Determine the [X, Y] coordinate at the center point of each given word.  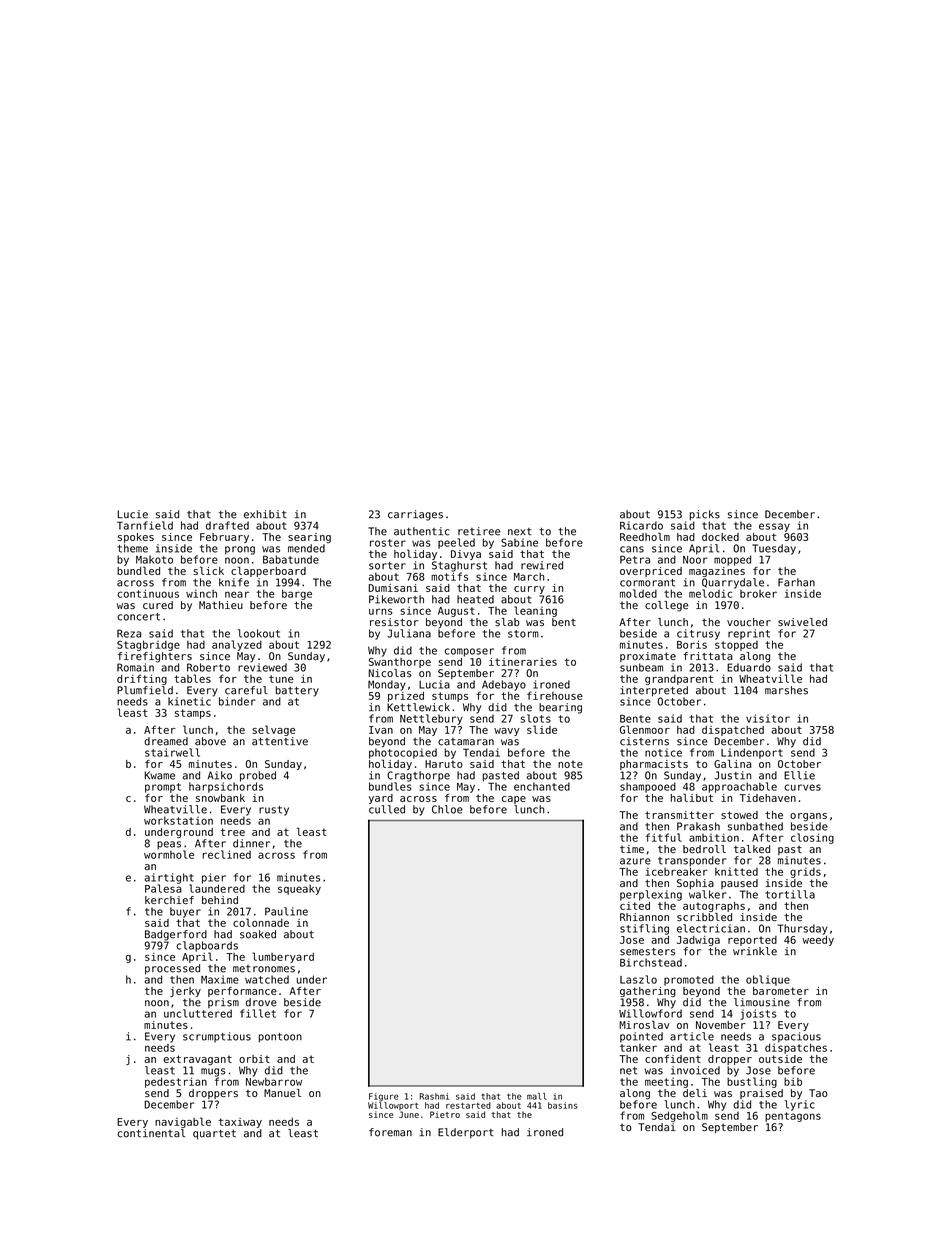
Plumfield [145, 690]
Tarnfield [145, 525]
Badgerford [176, 935]
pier [214, 878]
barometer [781, 991]
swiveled [802, 622]
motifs [449, 576]
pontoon [280, 1038]
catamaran [466, 742]
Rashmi [434, 1096]
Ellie [799, 775]
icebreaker [676, 871]
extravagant [197, 1060]
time [632, 849]
